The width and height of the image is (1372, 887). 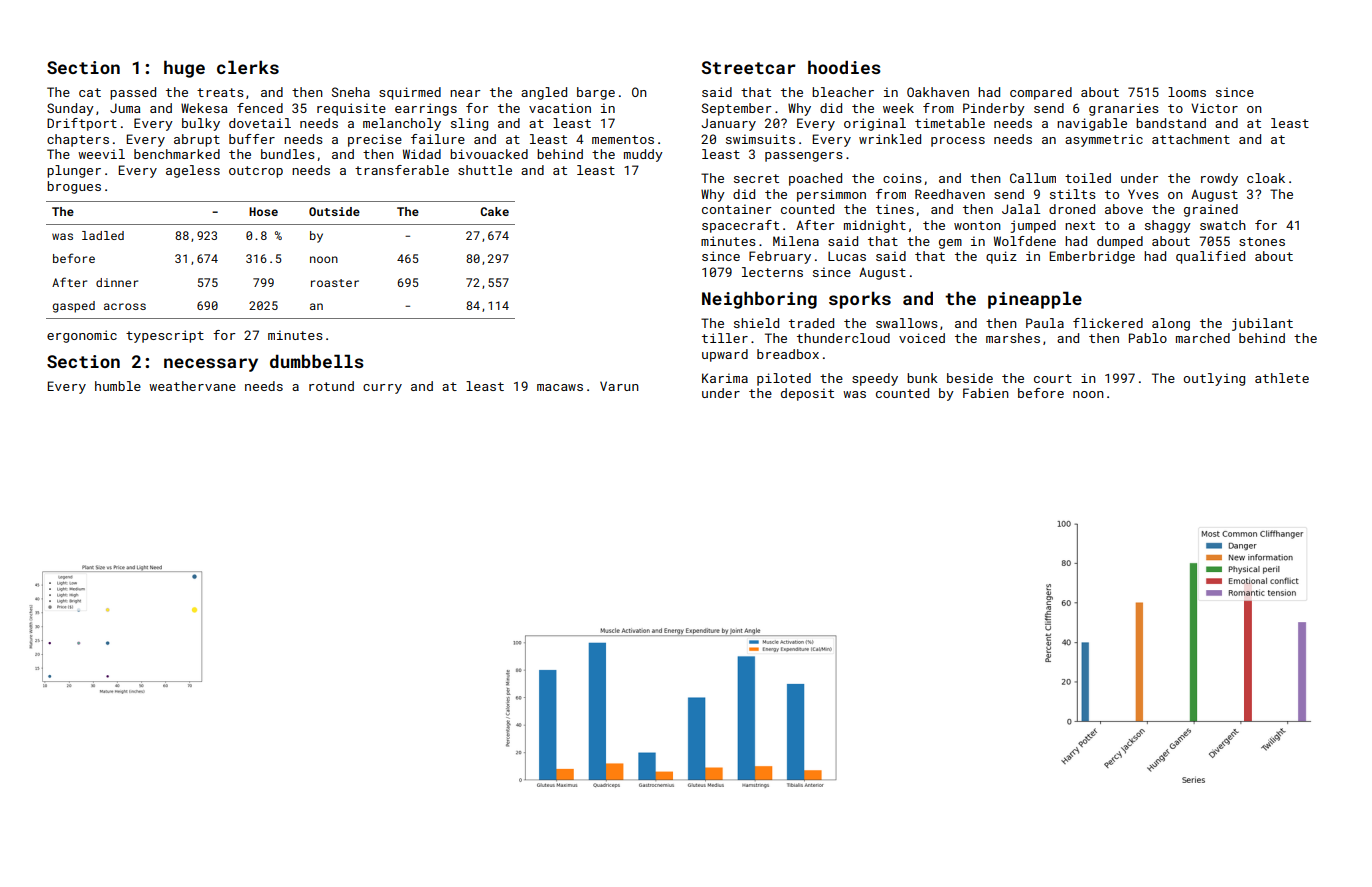 I want to click on huge, so click(x=184, y=69).
